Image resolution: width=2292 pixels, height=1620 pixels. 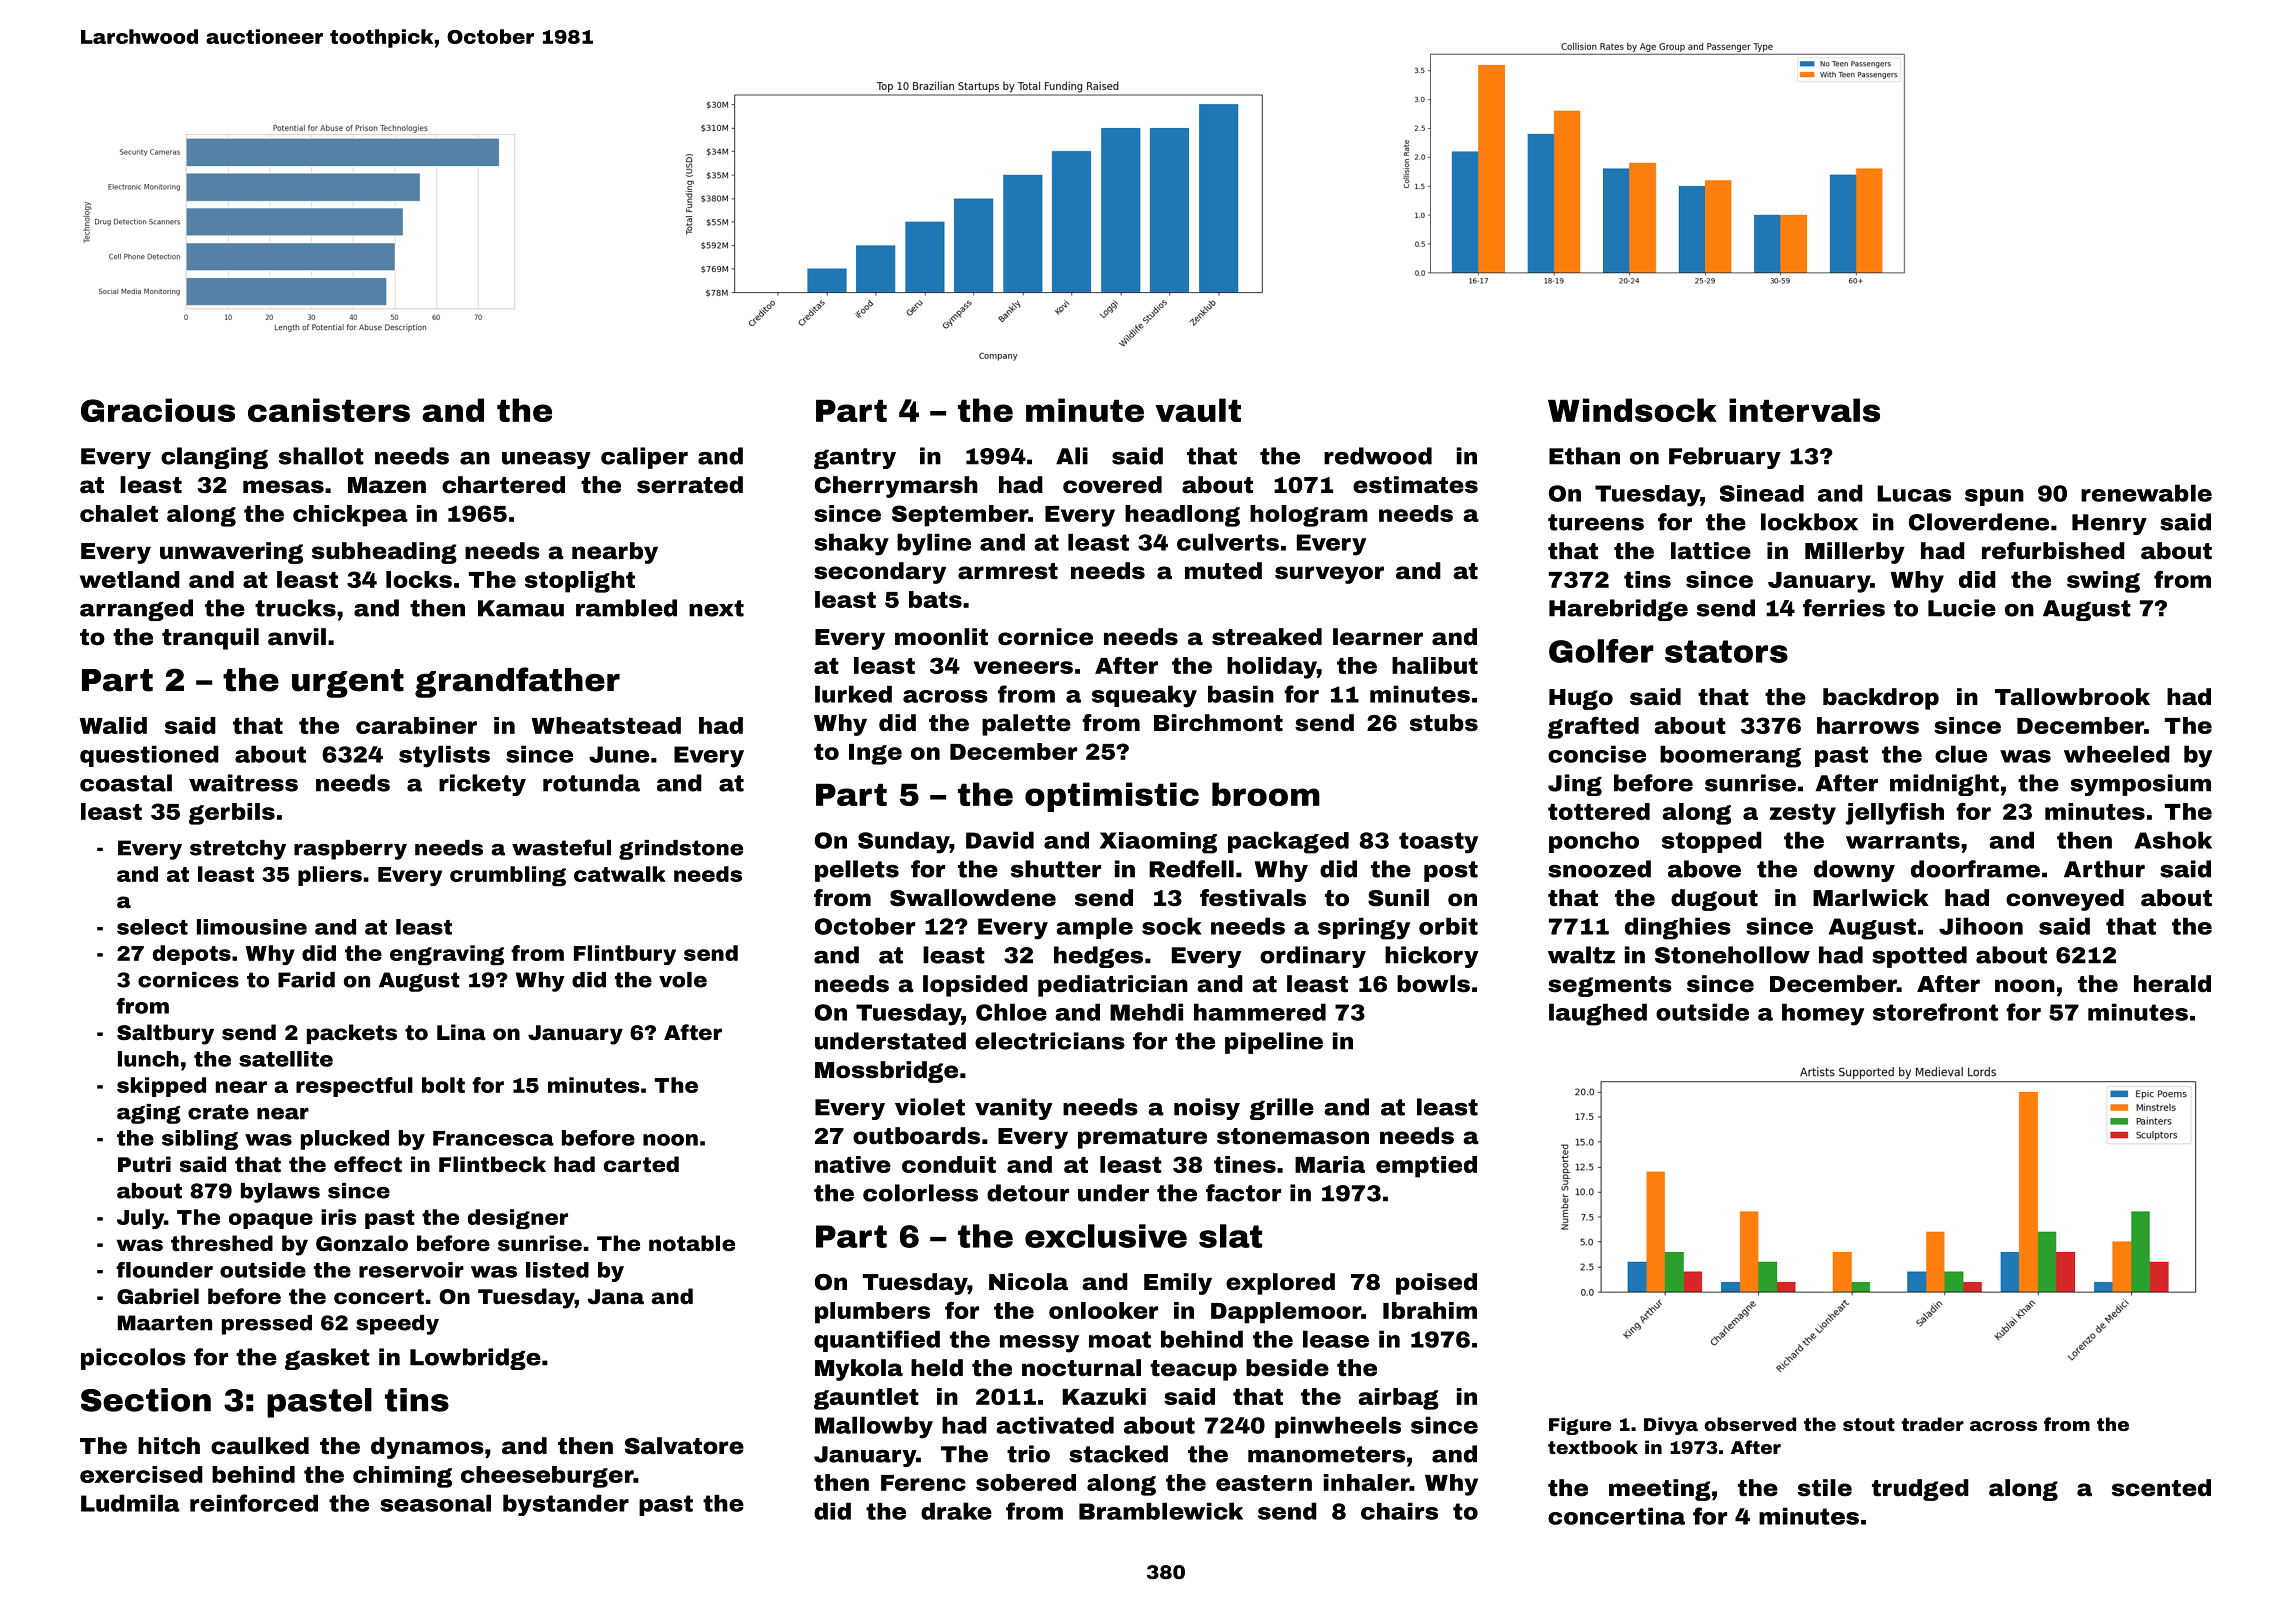 What do you see at coordinates (591, 783) in the page?
I see `rotunda` at bounding box center [591, 783].
